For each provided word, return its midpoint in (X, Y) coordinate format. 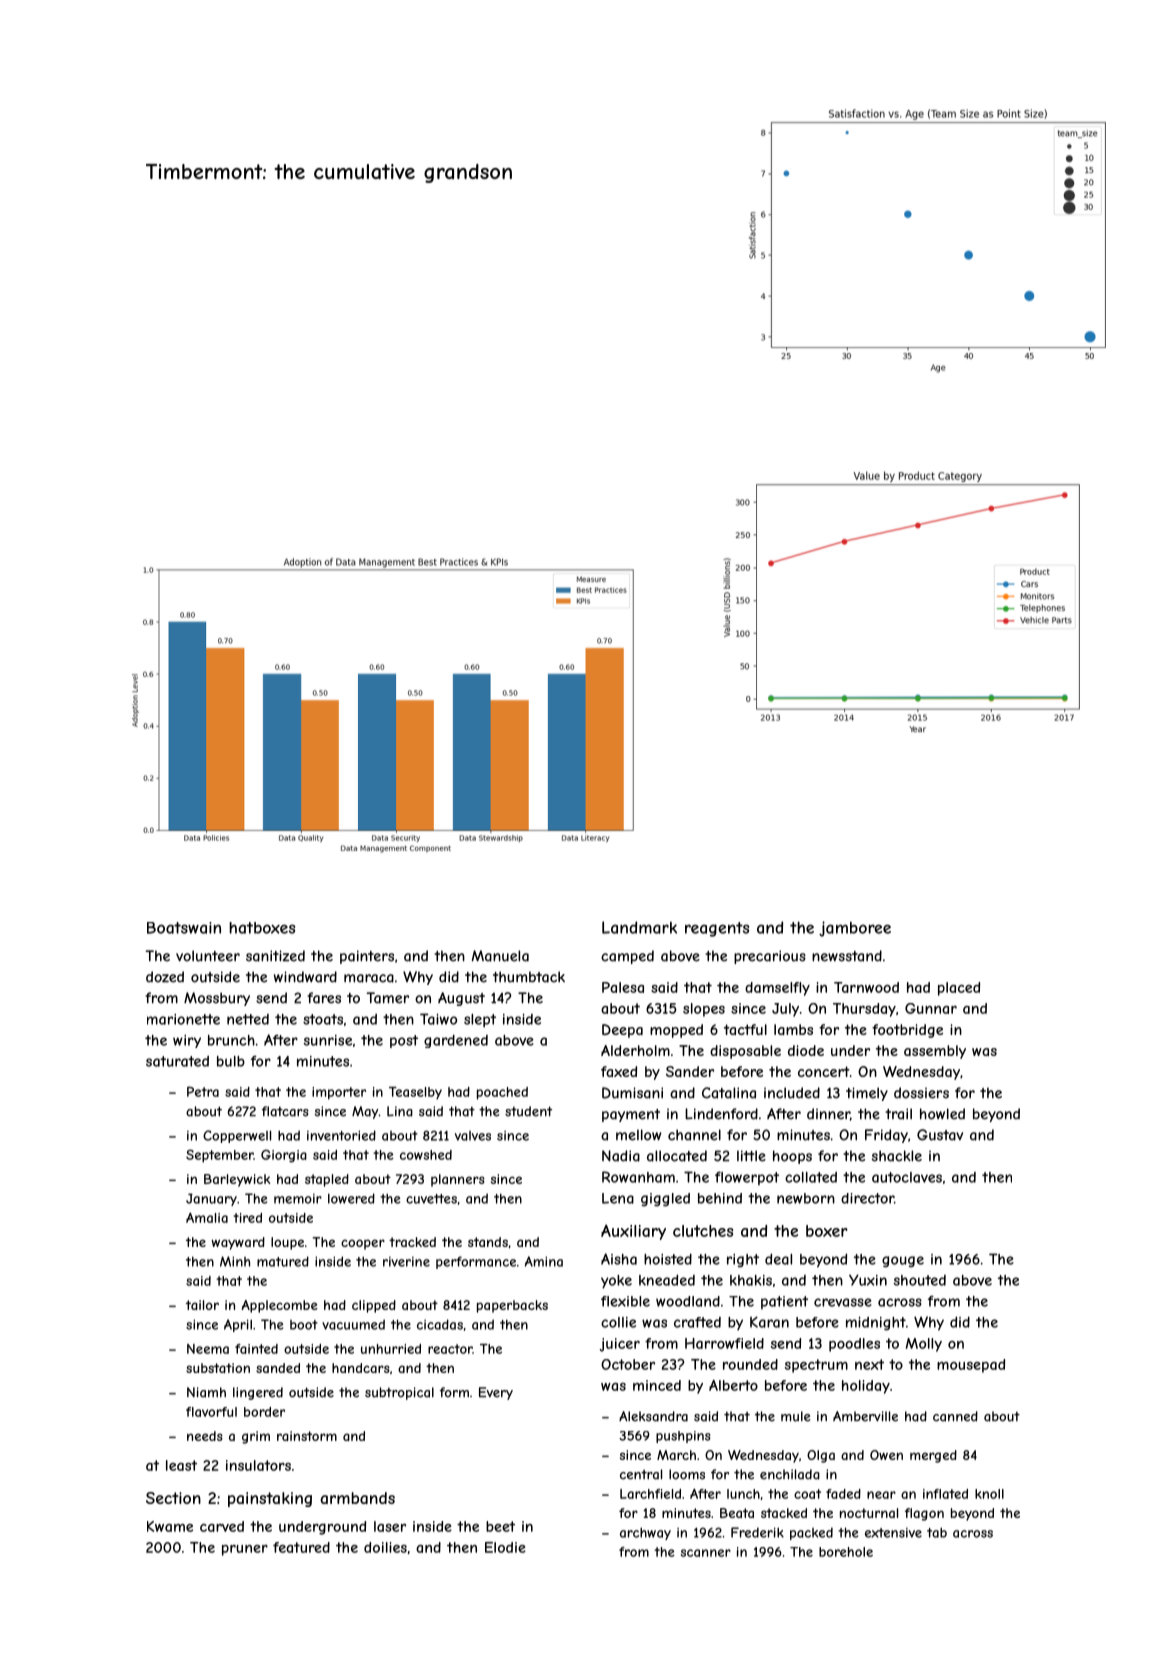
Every (496, 1393)
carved (222, 1526)
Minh (235, 1261)
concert (824, 1071)
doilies (385, 1547)
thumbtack (529, 977)
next (869, 1364)
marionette (183, 1019)
